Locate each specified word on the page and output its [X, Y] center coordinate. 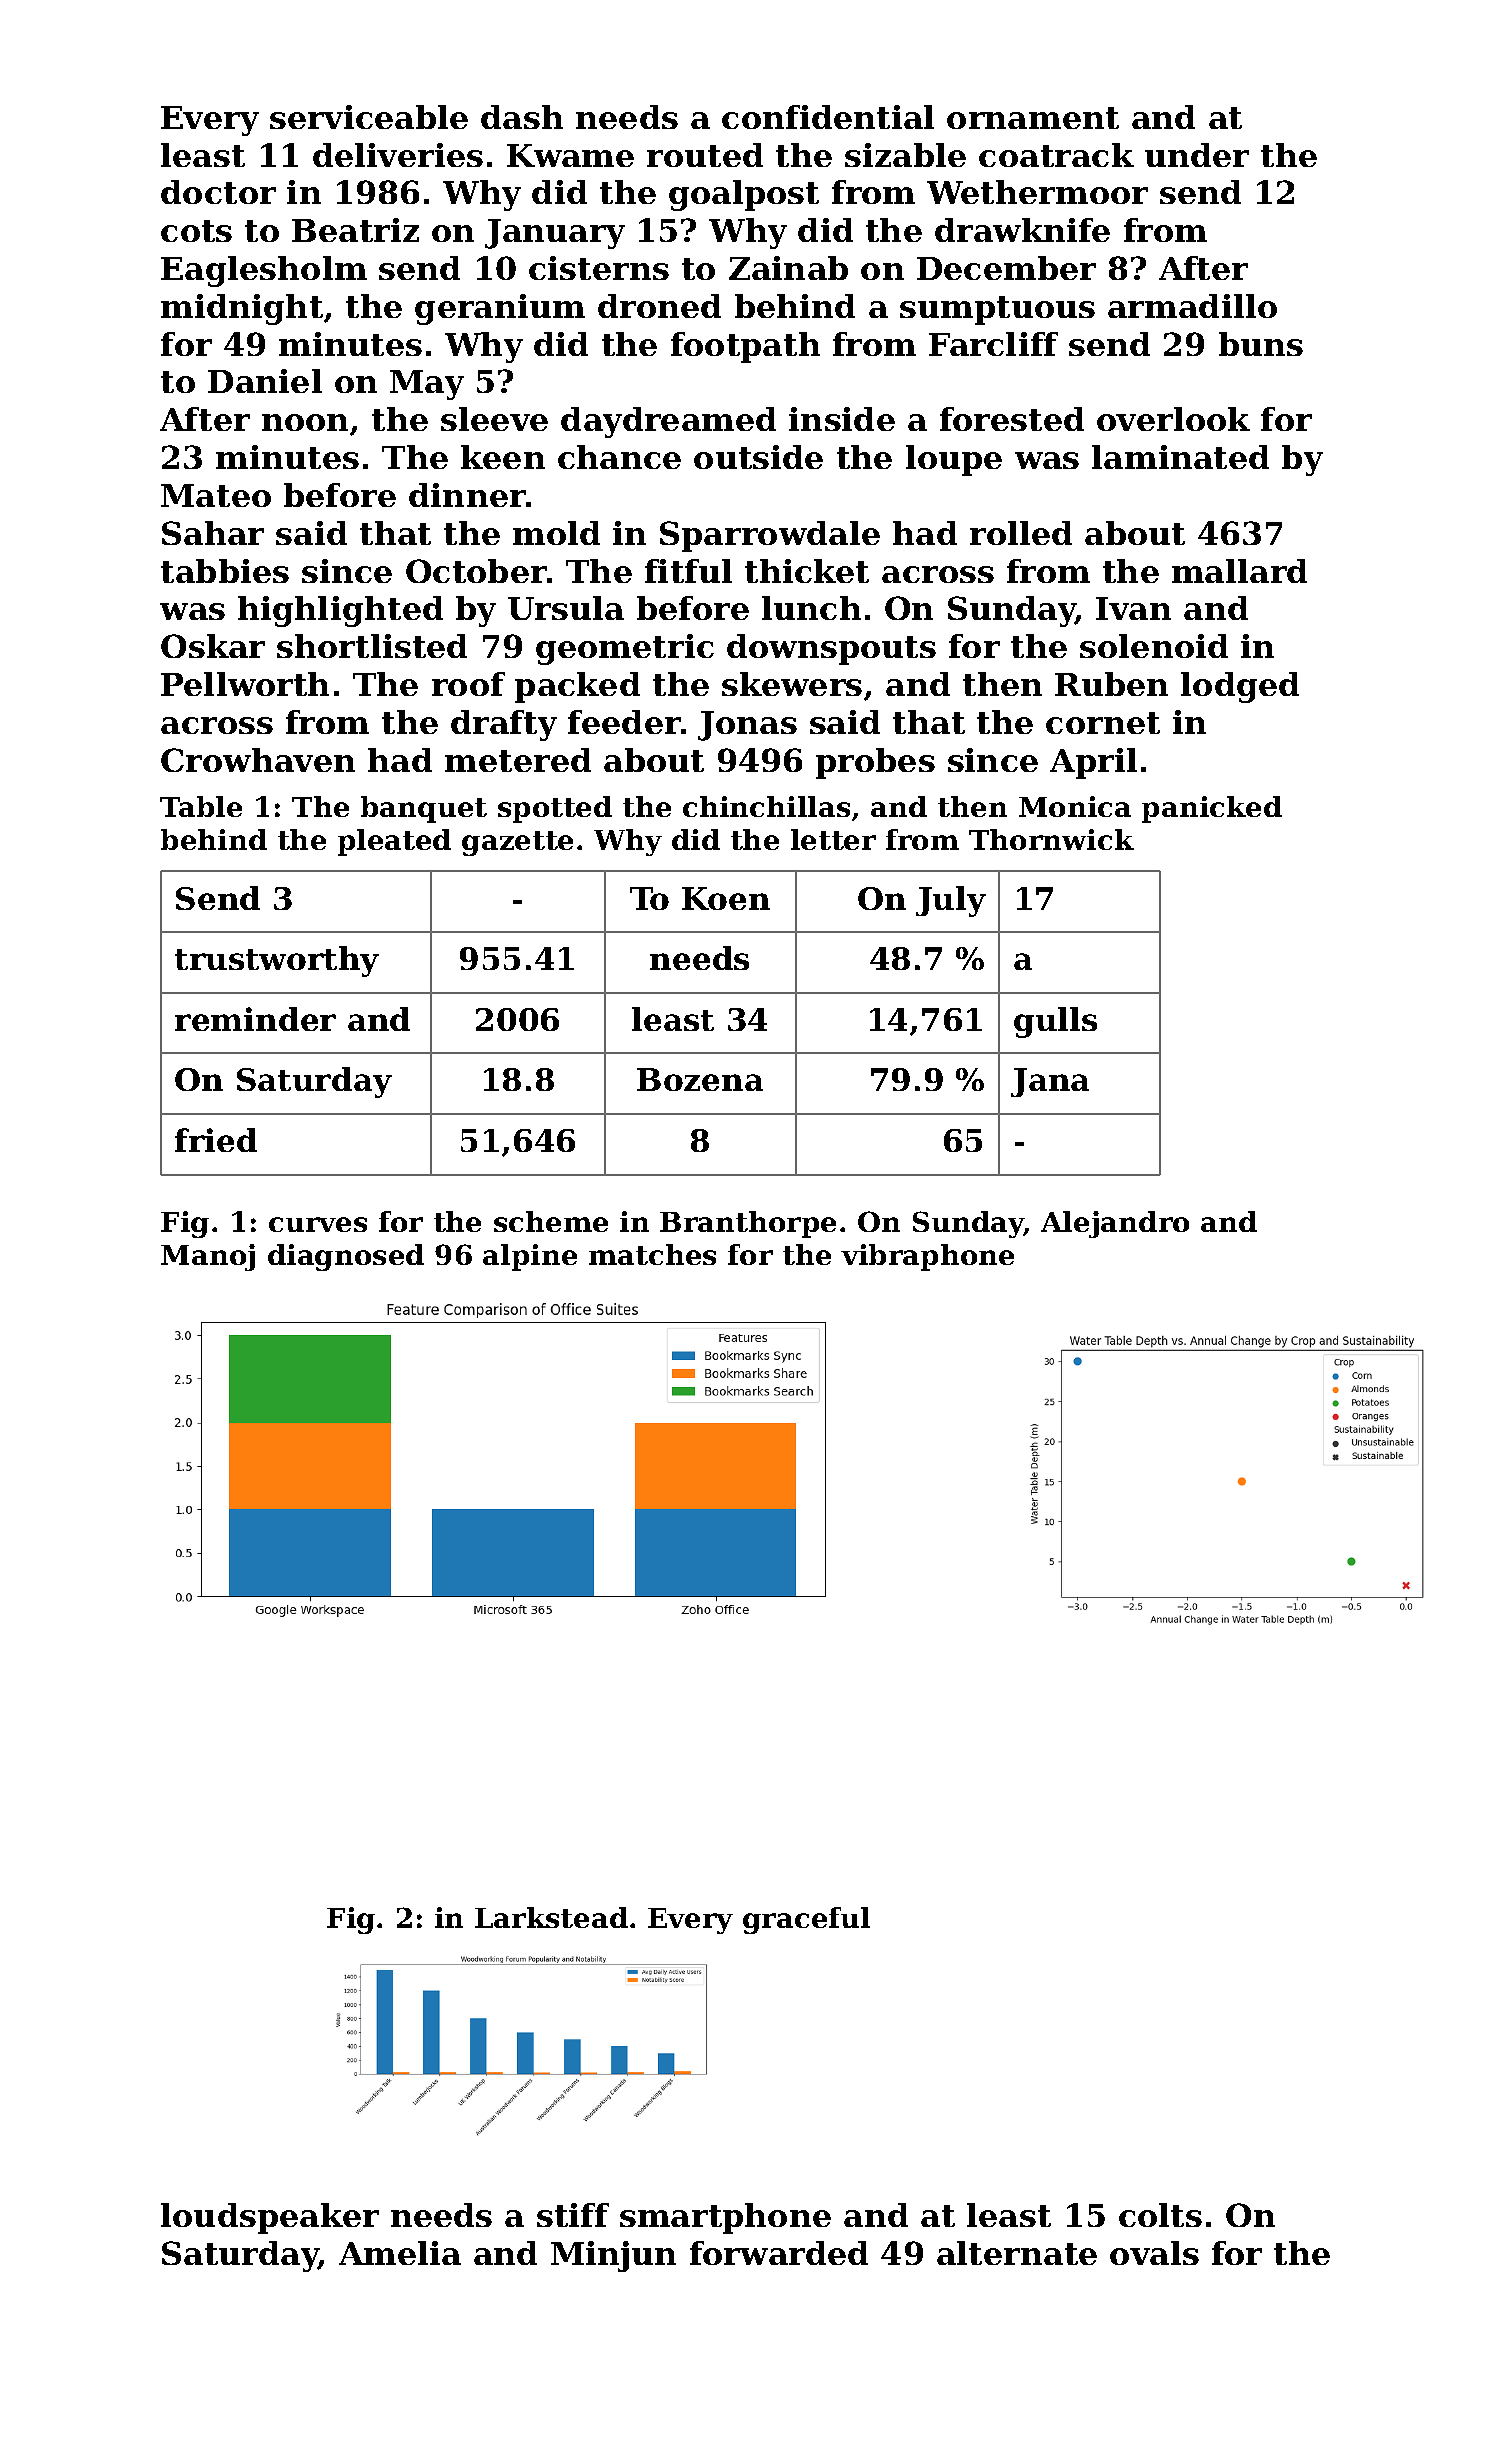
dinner [467, 495]
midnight [242, 309]
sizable [905, 155]
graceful [806, 1920]
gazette [517, 843]
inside [842, 419]
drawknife [1022, 230]
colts [1160, 2215]
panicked [1212, 809]
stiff [573, 2215]
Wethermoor [1037, 192]
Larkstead [551, 1917]
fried [216, 1140]
